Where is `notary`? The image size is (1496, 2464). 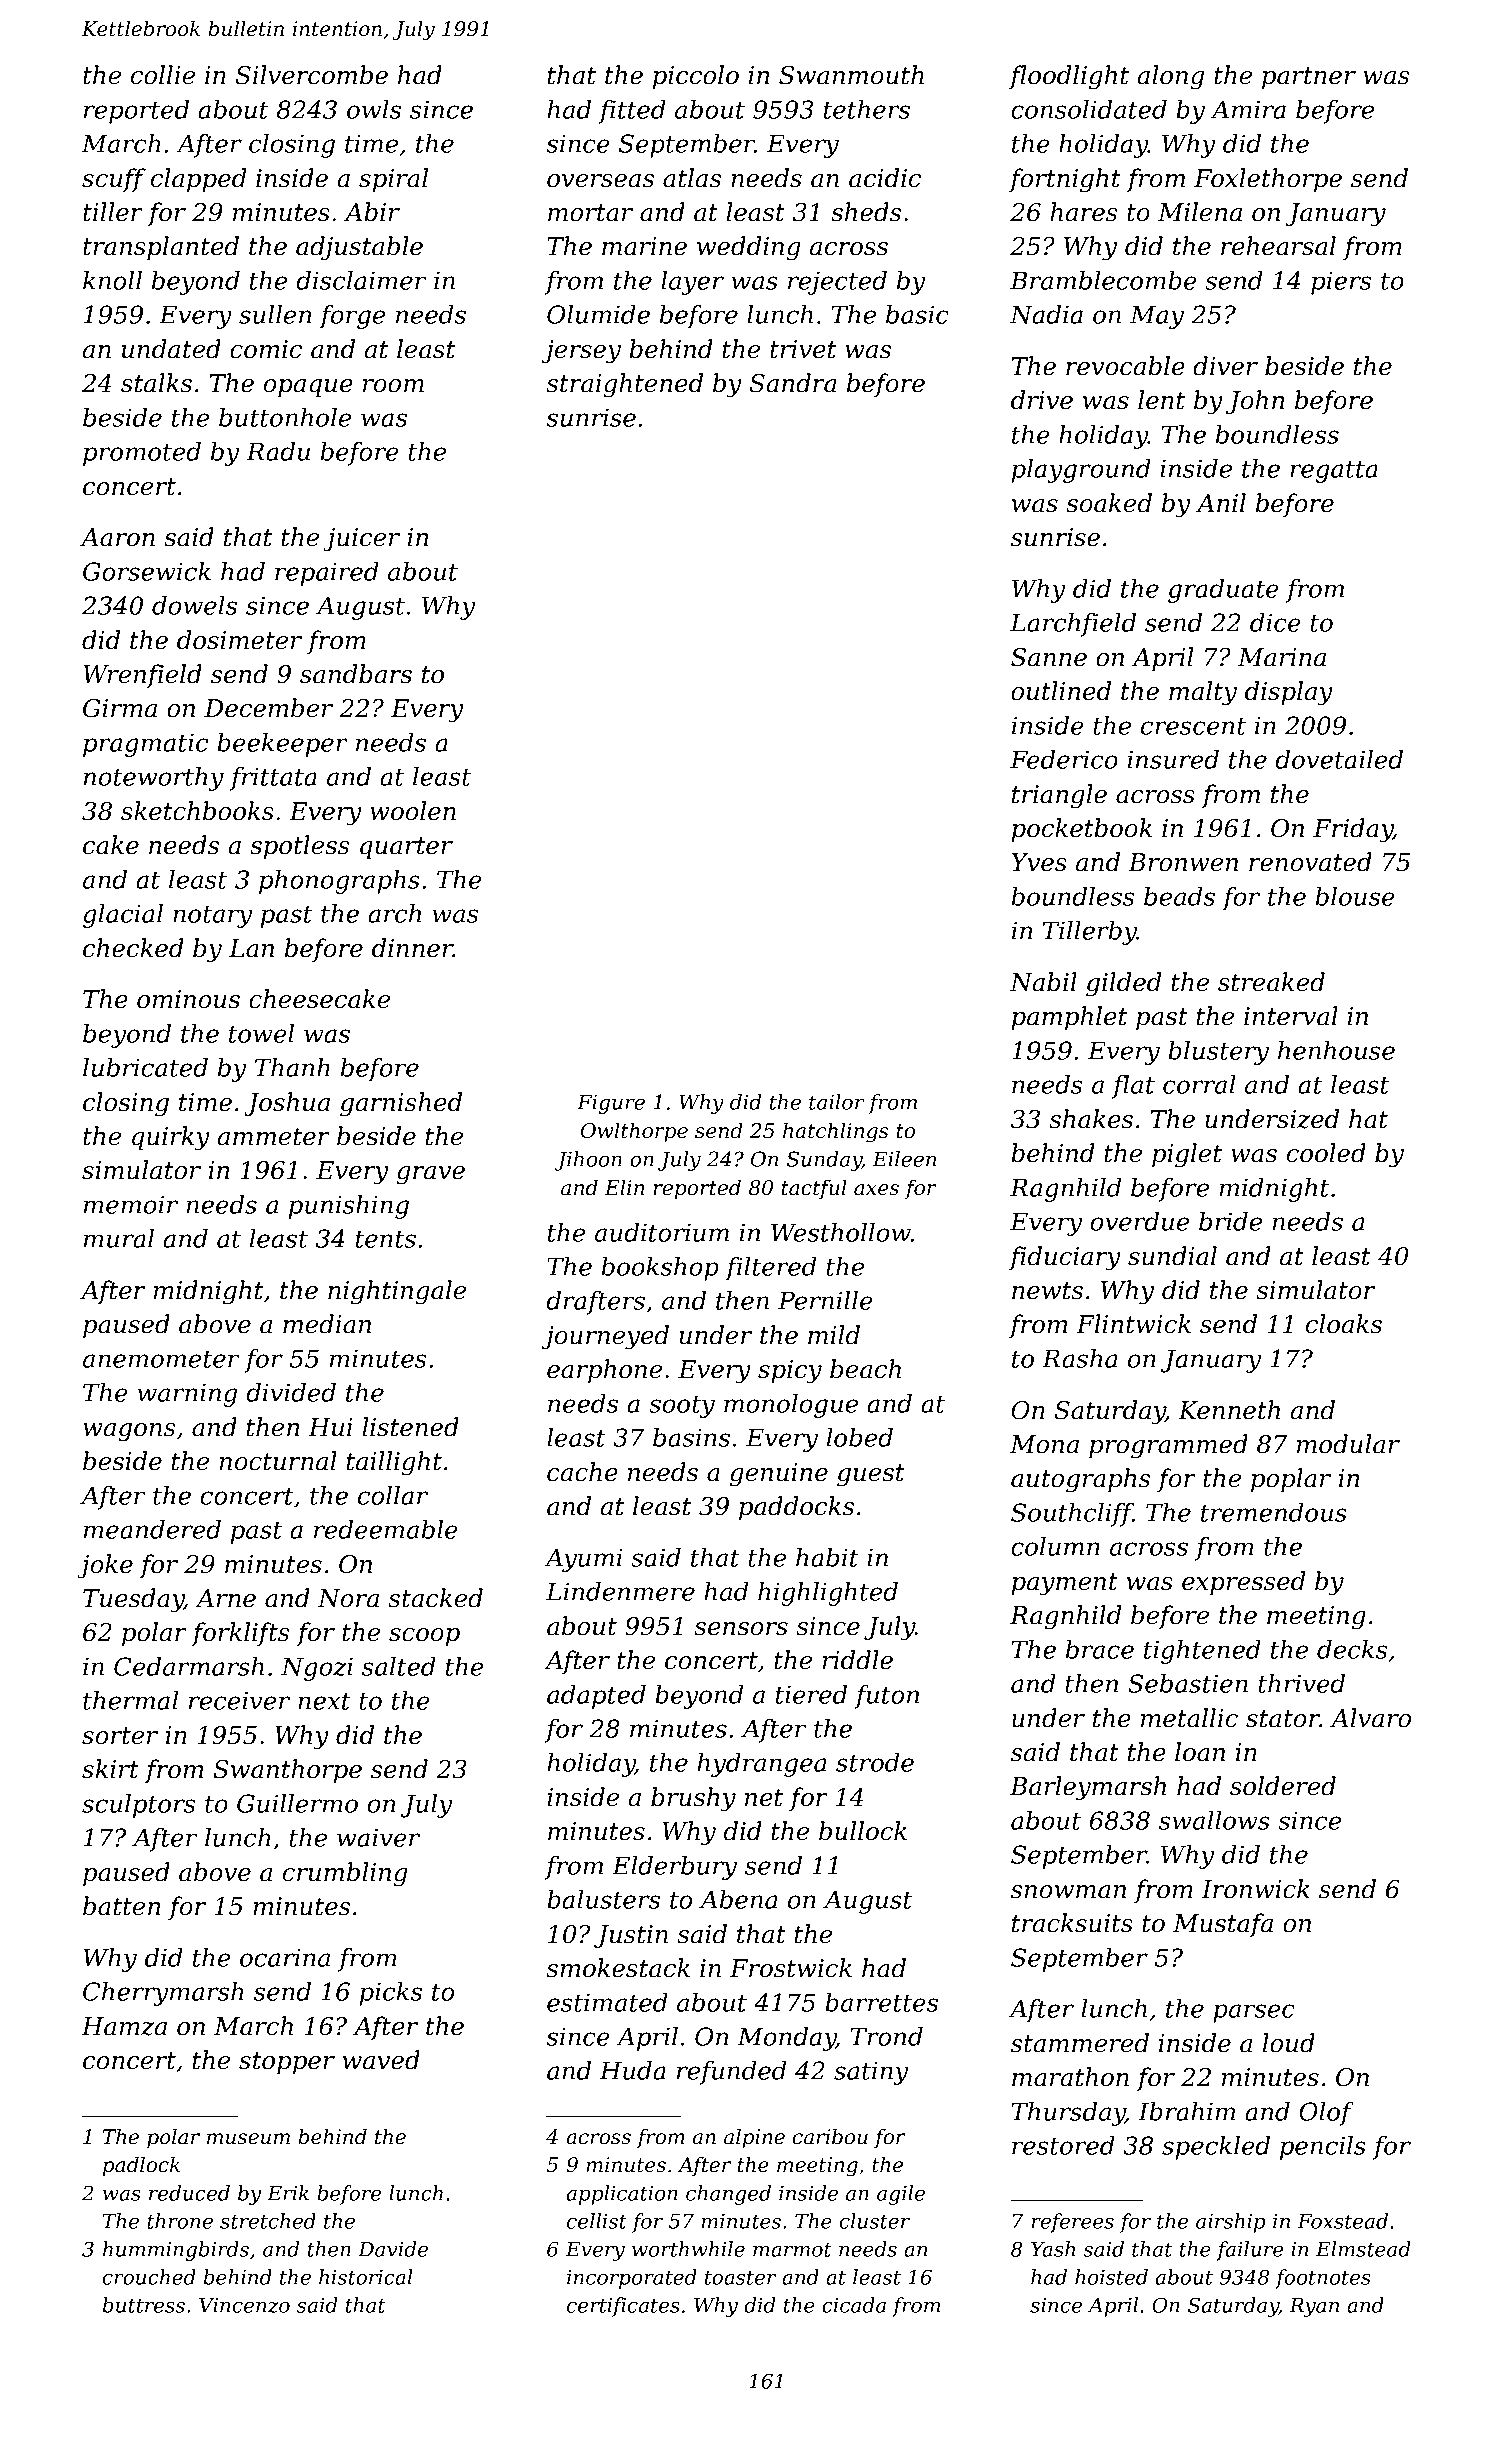
notary is located at coordinates (212, 917).
